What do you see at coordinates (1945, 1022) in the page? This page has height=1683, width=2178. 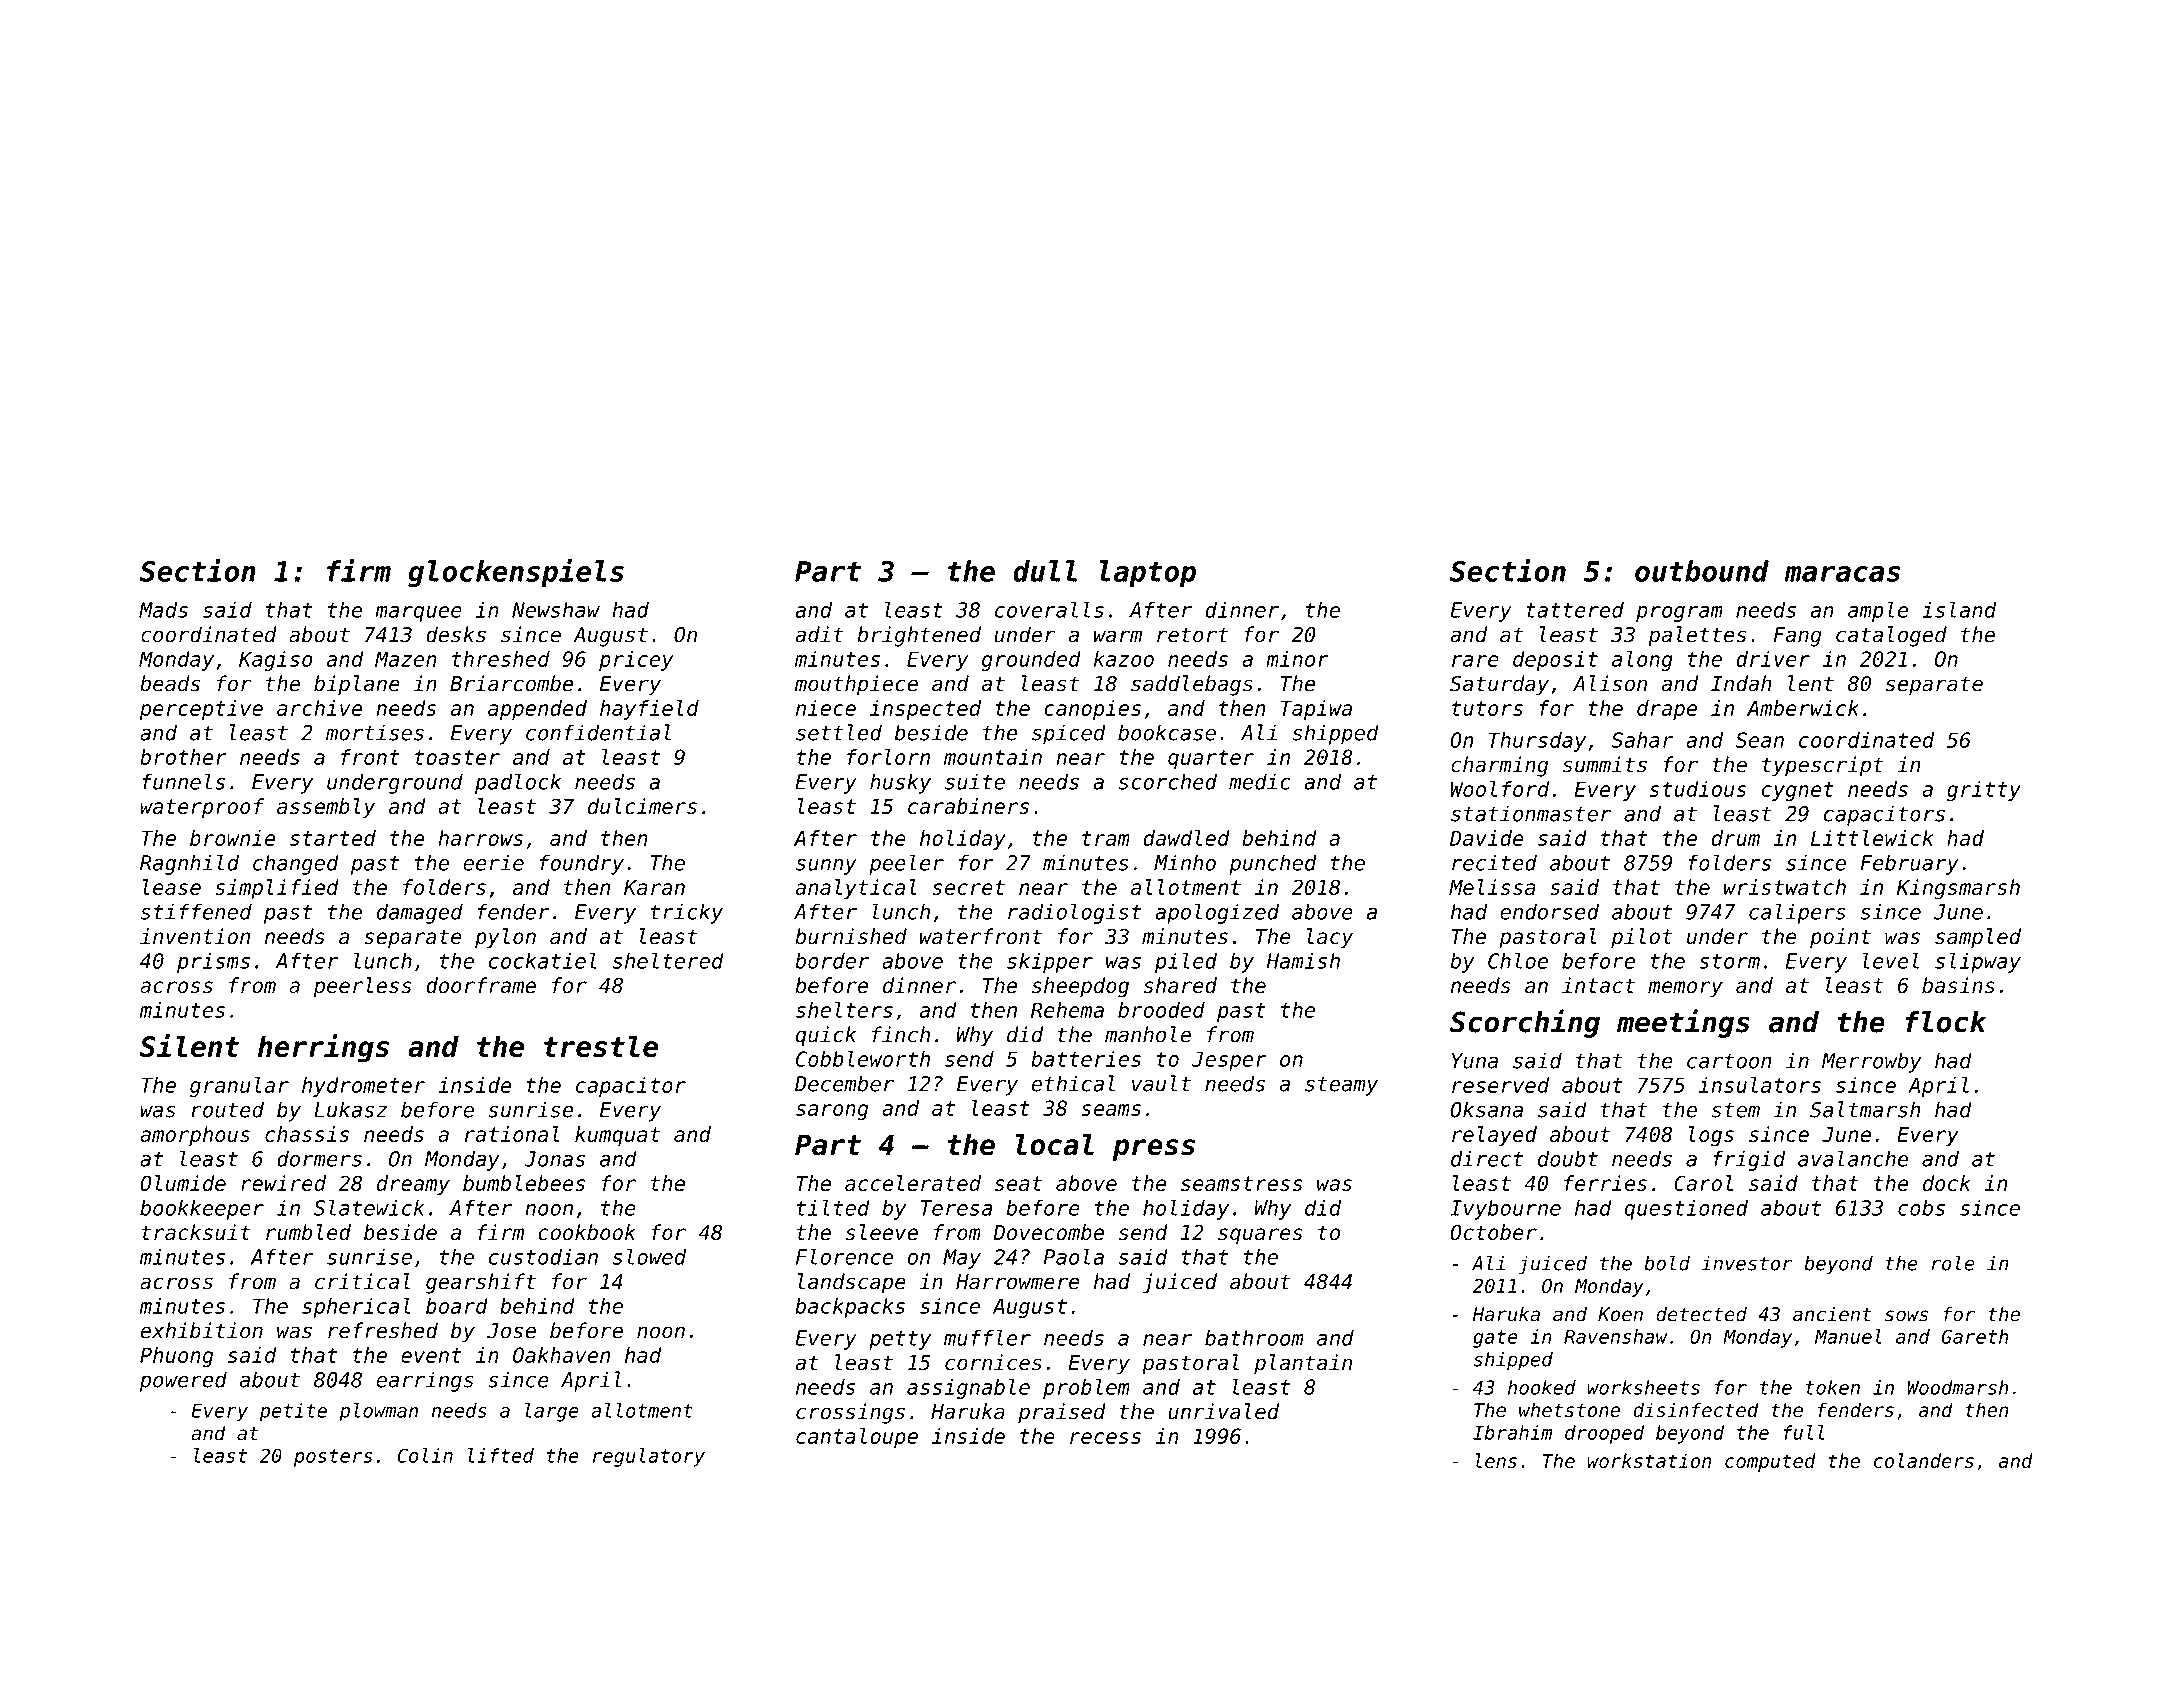 I see `flock` at bounding box center [1945, 1022].
